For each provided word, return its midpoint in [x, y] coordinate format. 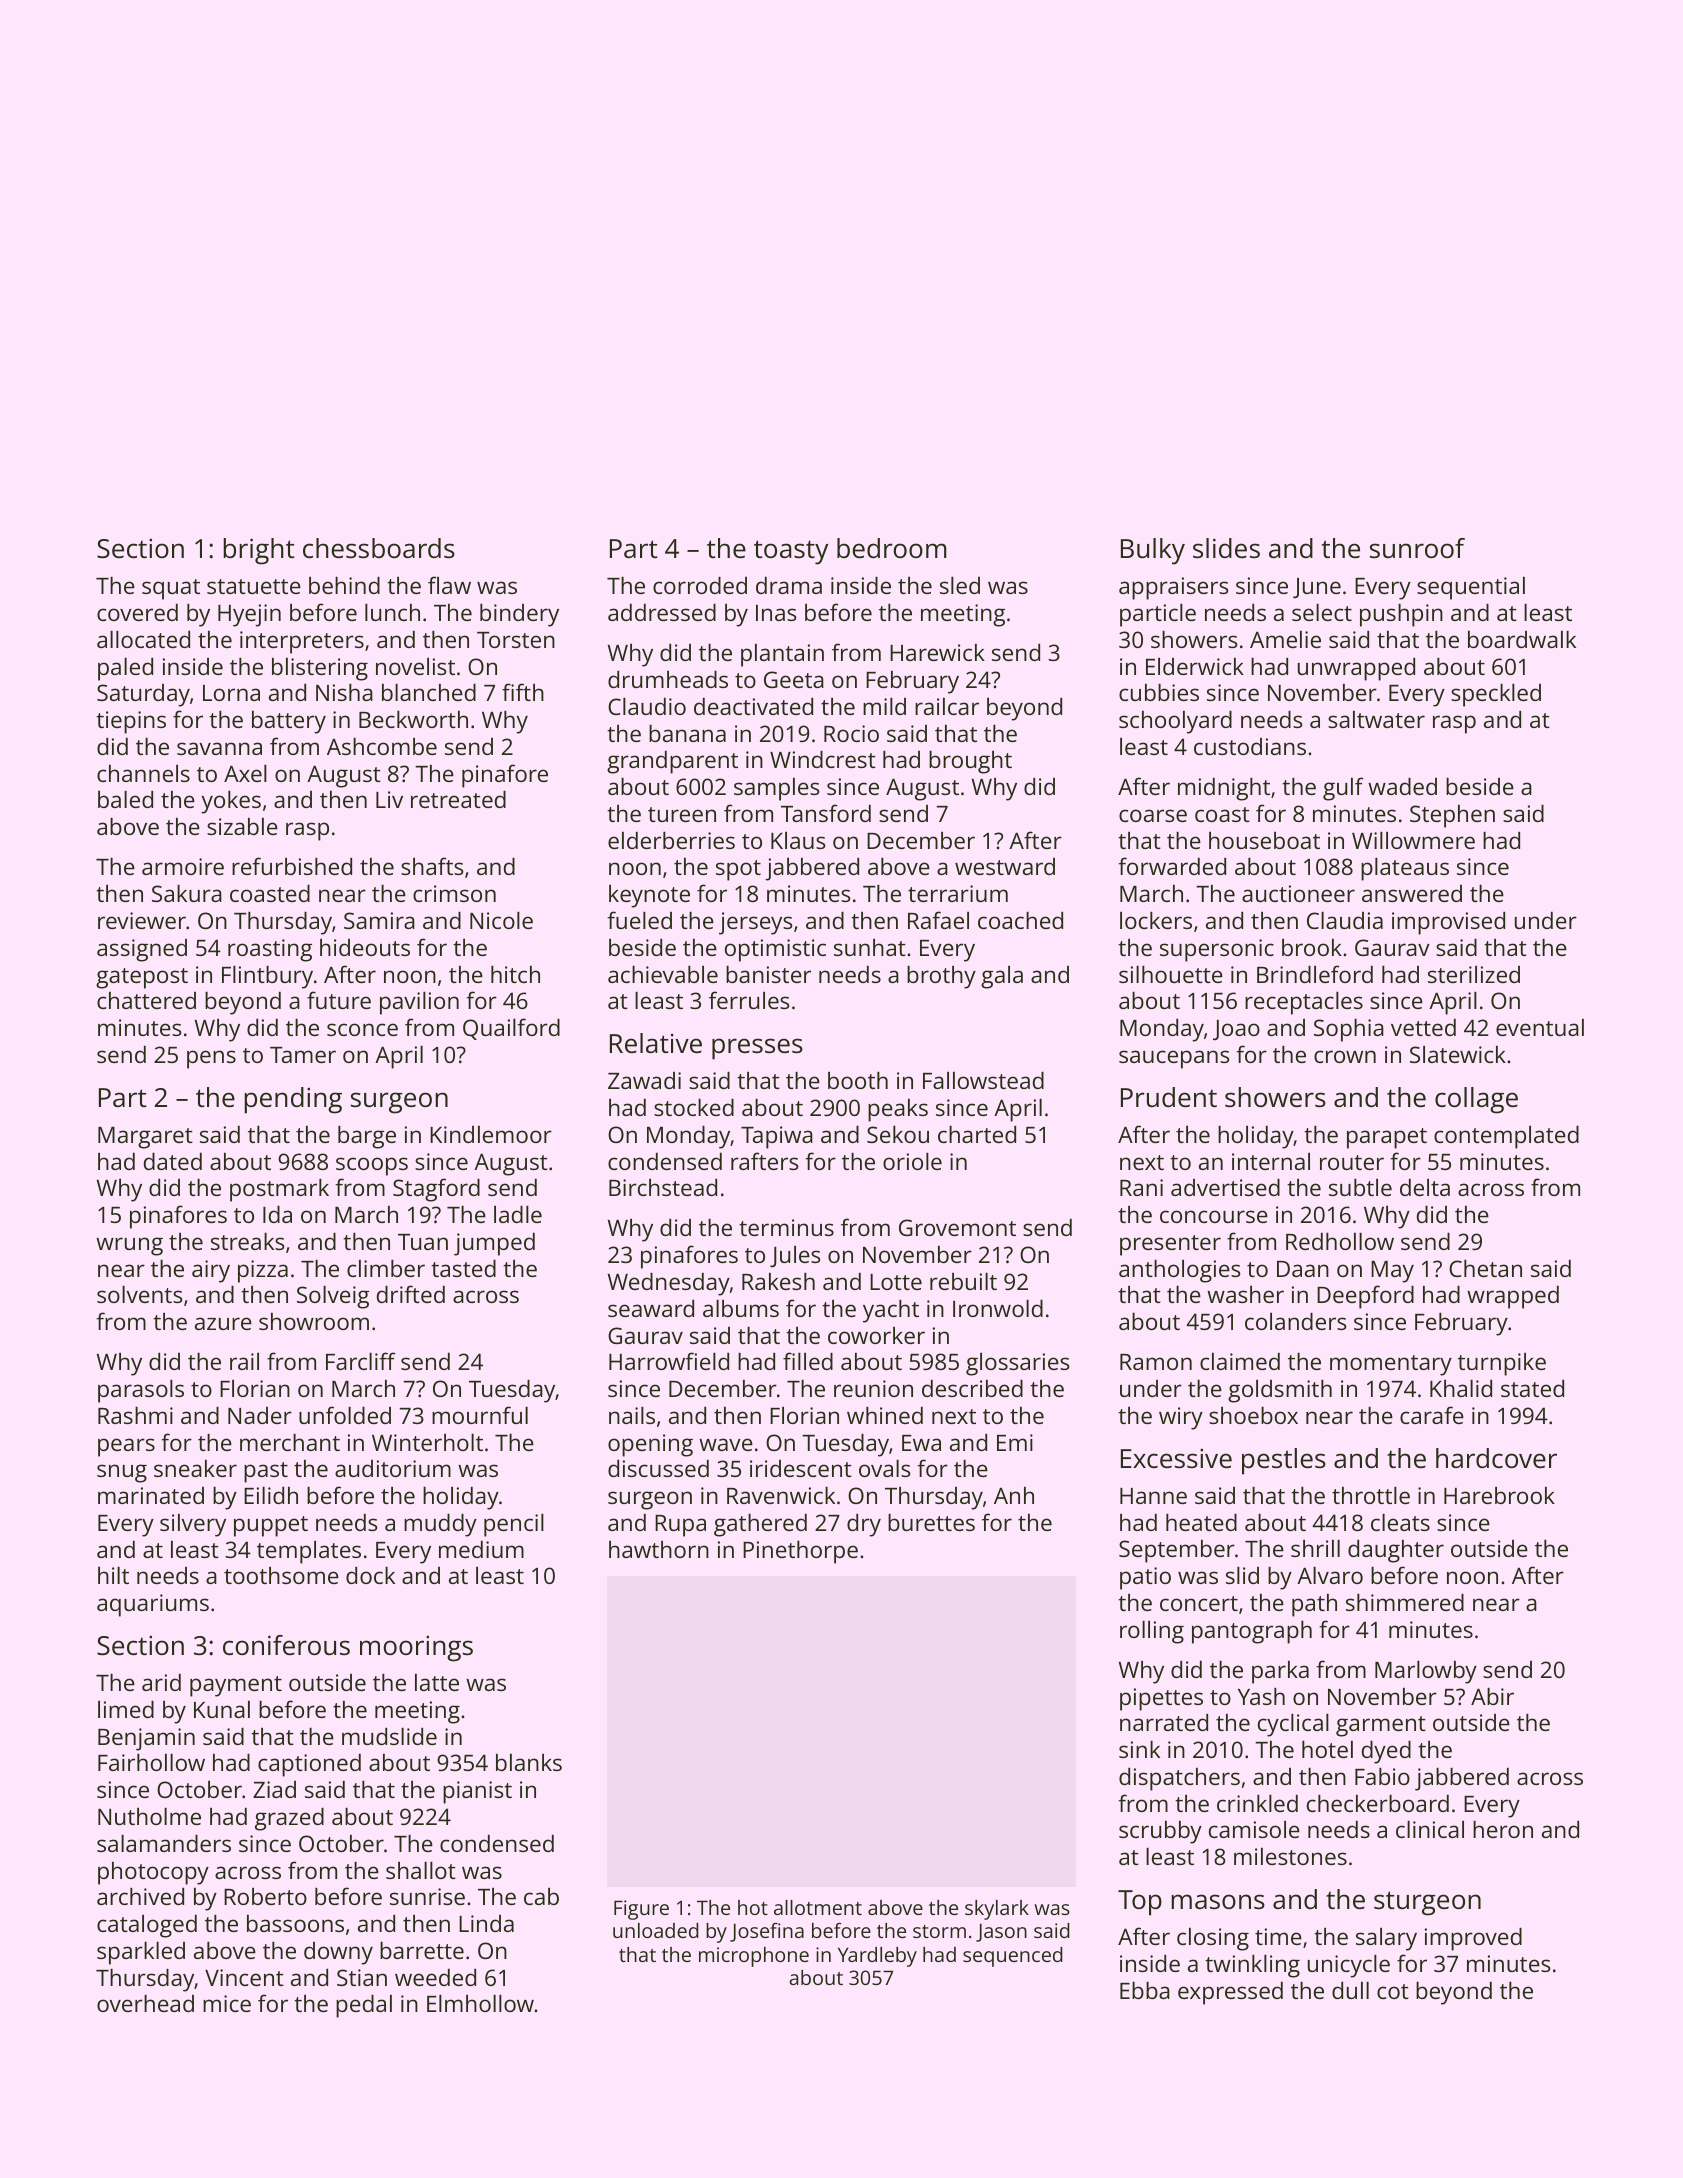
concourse [1214, 1216]
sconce [362, 1029]
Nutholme [149, 1816]
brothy [941, 977]
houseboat [1264, 840]
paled [125, 669]
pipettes [1161, 1699]
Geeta [794, 679]
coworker [876, 1335]
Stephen [1452, 816]
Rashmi [135, 1415]
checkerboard [1378, 1803]
